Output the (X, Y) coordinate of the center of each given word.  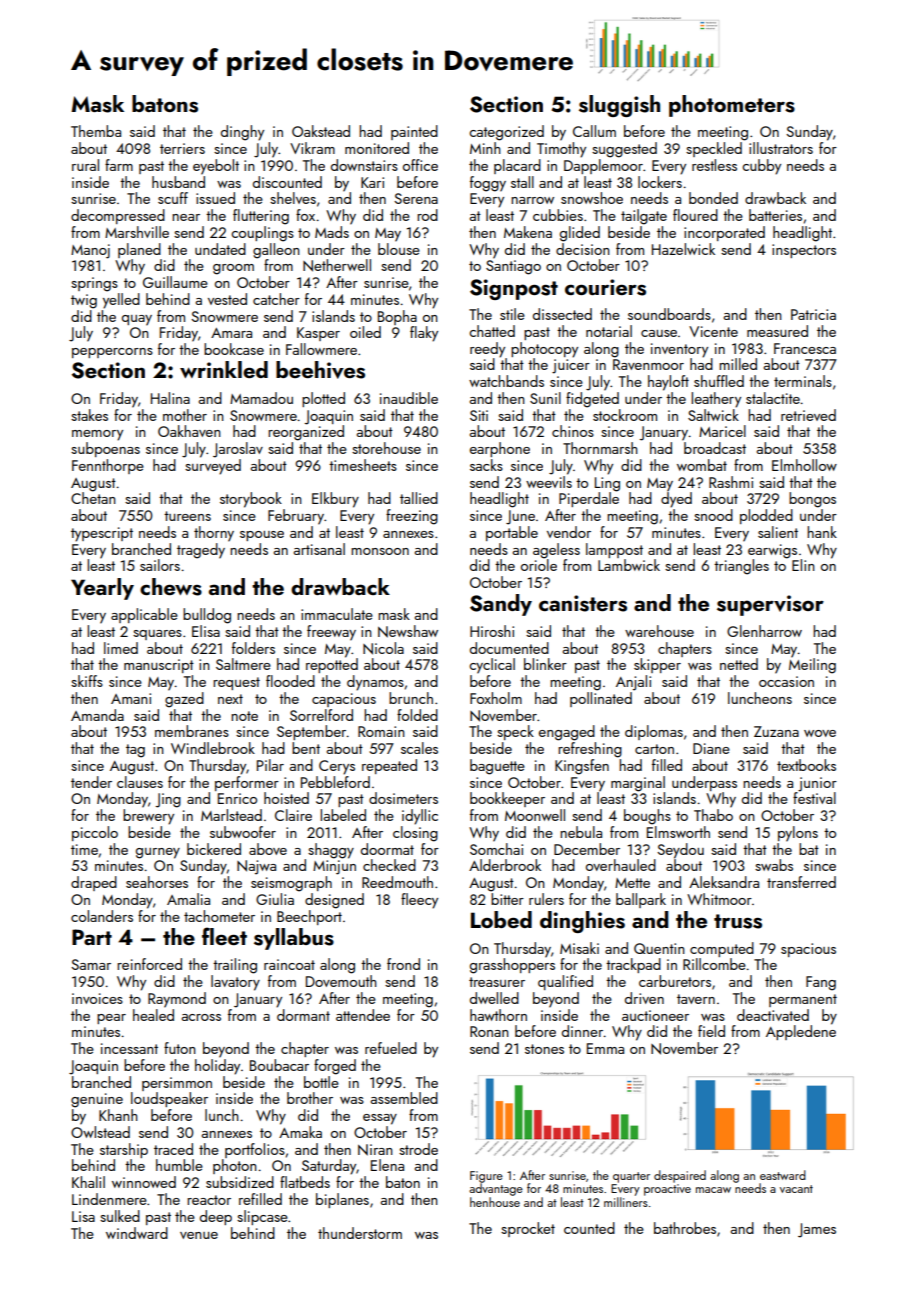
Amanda (97, 715)
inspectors (804, 251)
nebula (581, 832)
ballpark (641, 900)
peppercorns (112, 353)
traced (173, 1149)
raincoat (289, 964)
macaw (713, 1190)
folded (417, 715)
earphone (500, 449)
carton (654, 749)
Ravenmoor (648, 364)
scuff (173, 198)
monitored (377, 148)
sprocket (528, 1229)
